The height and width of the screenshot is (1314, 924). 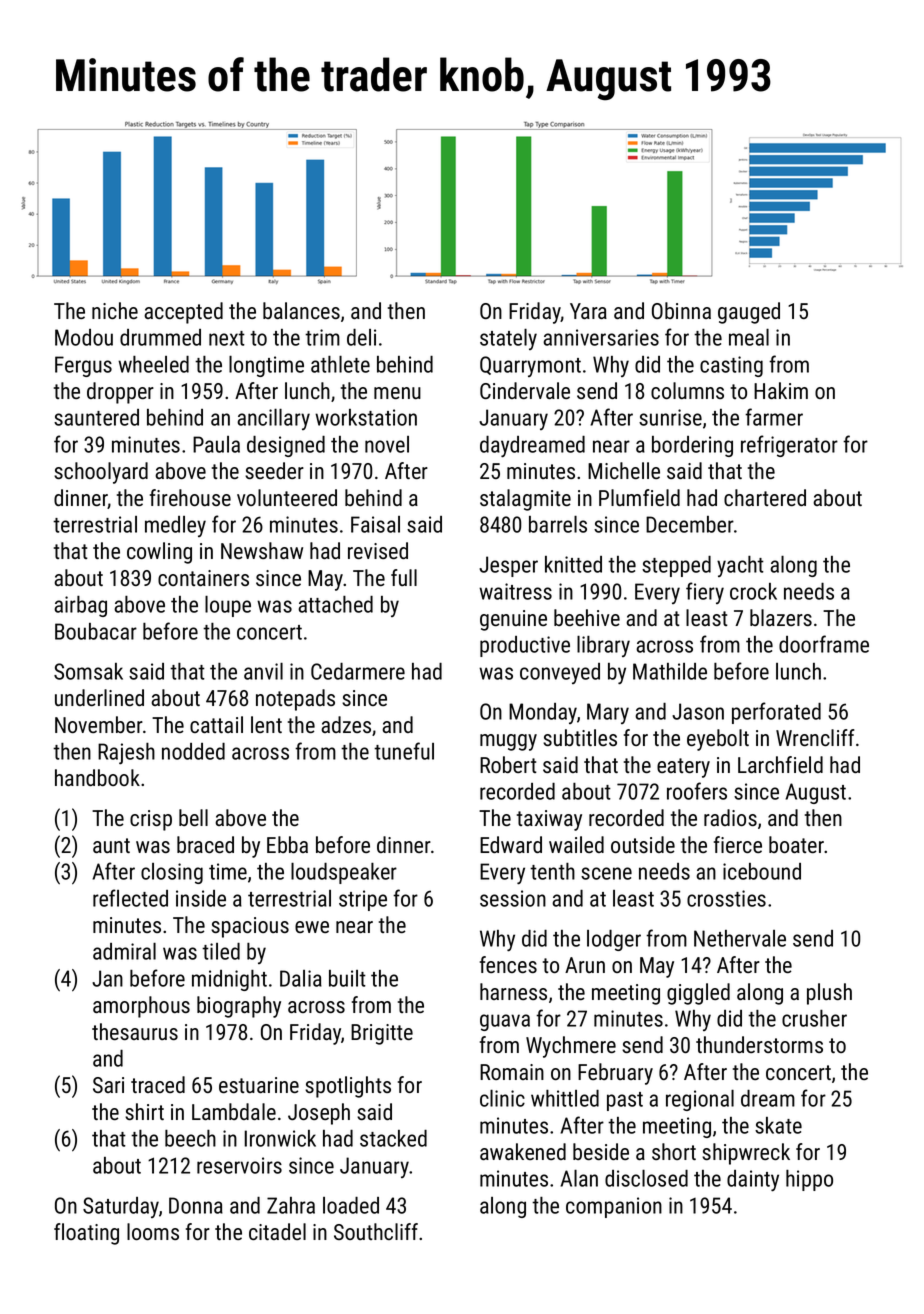 I want to click on stately, so click(x=508, y=339).
